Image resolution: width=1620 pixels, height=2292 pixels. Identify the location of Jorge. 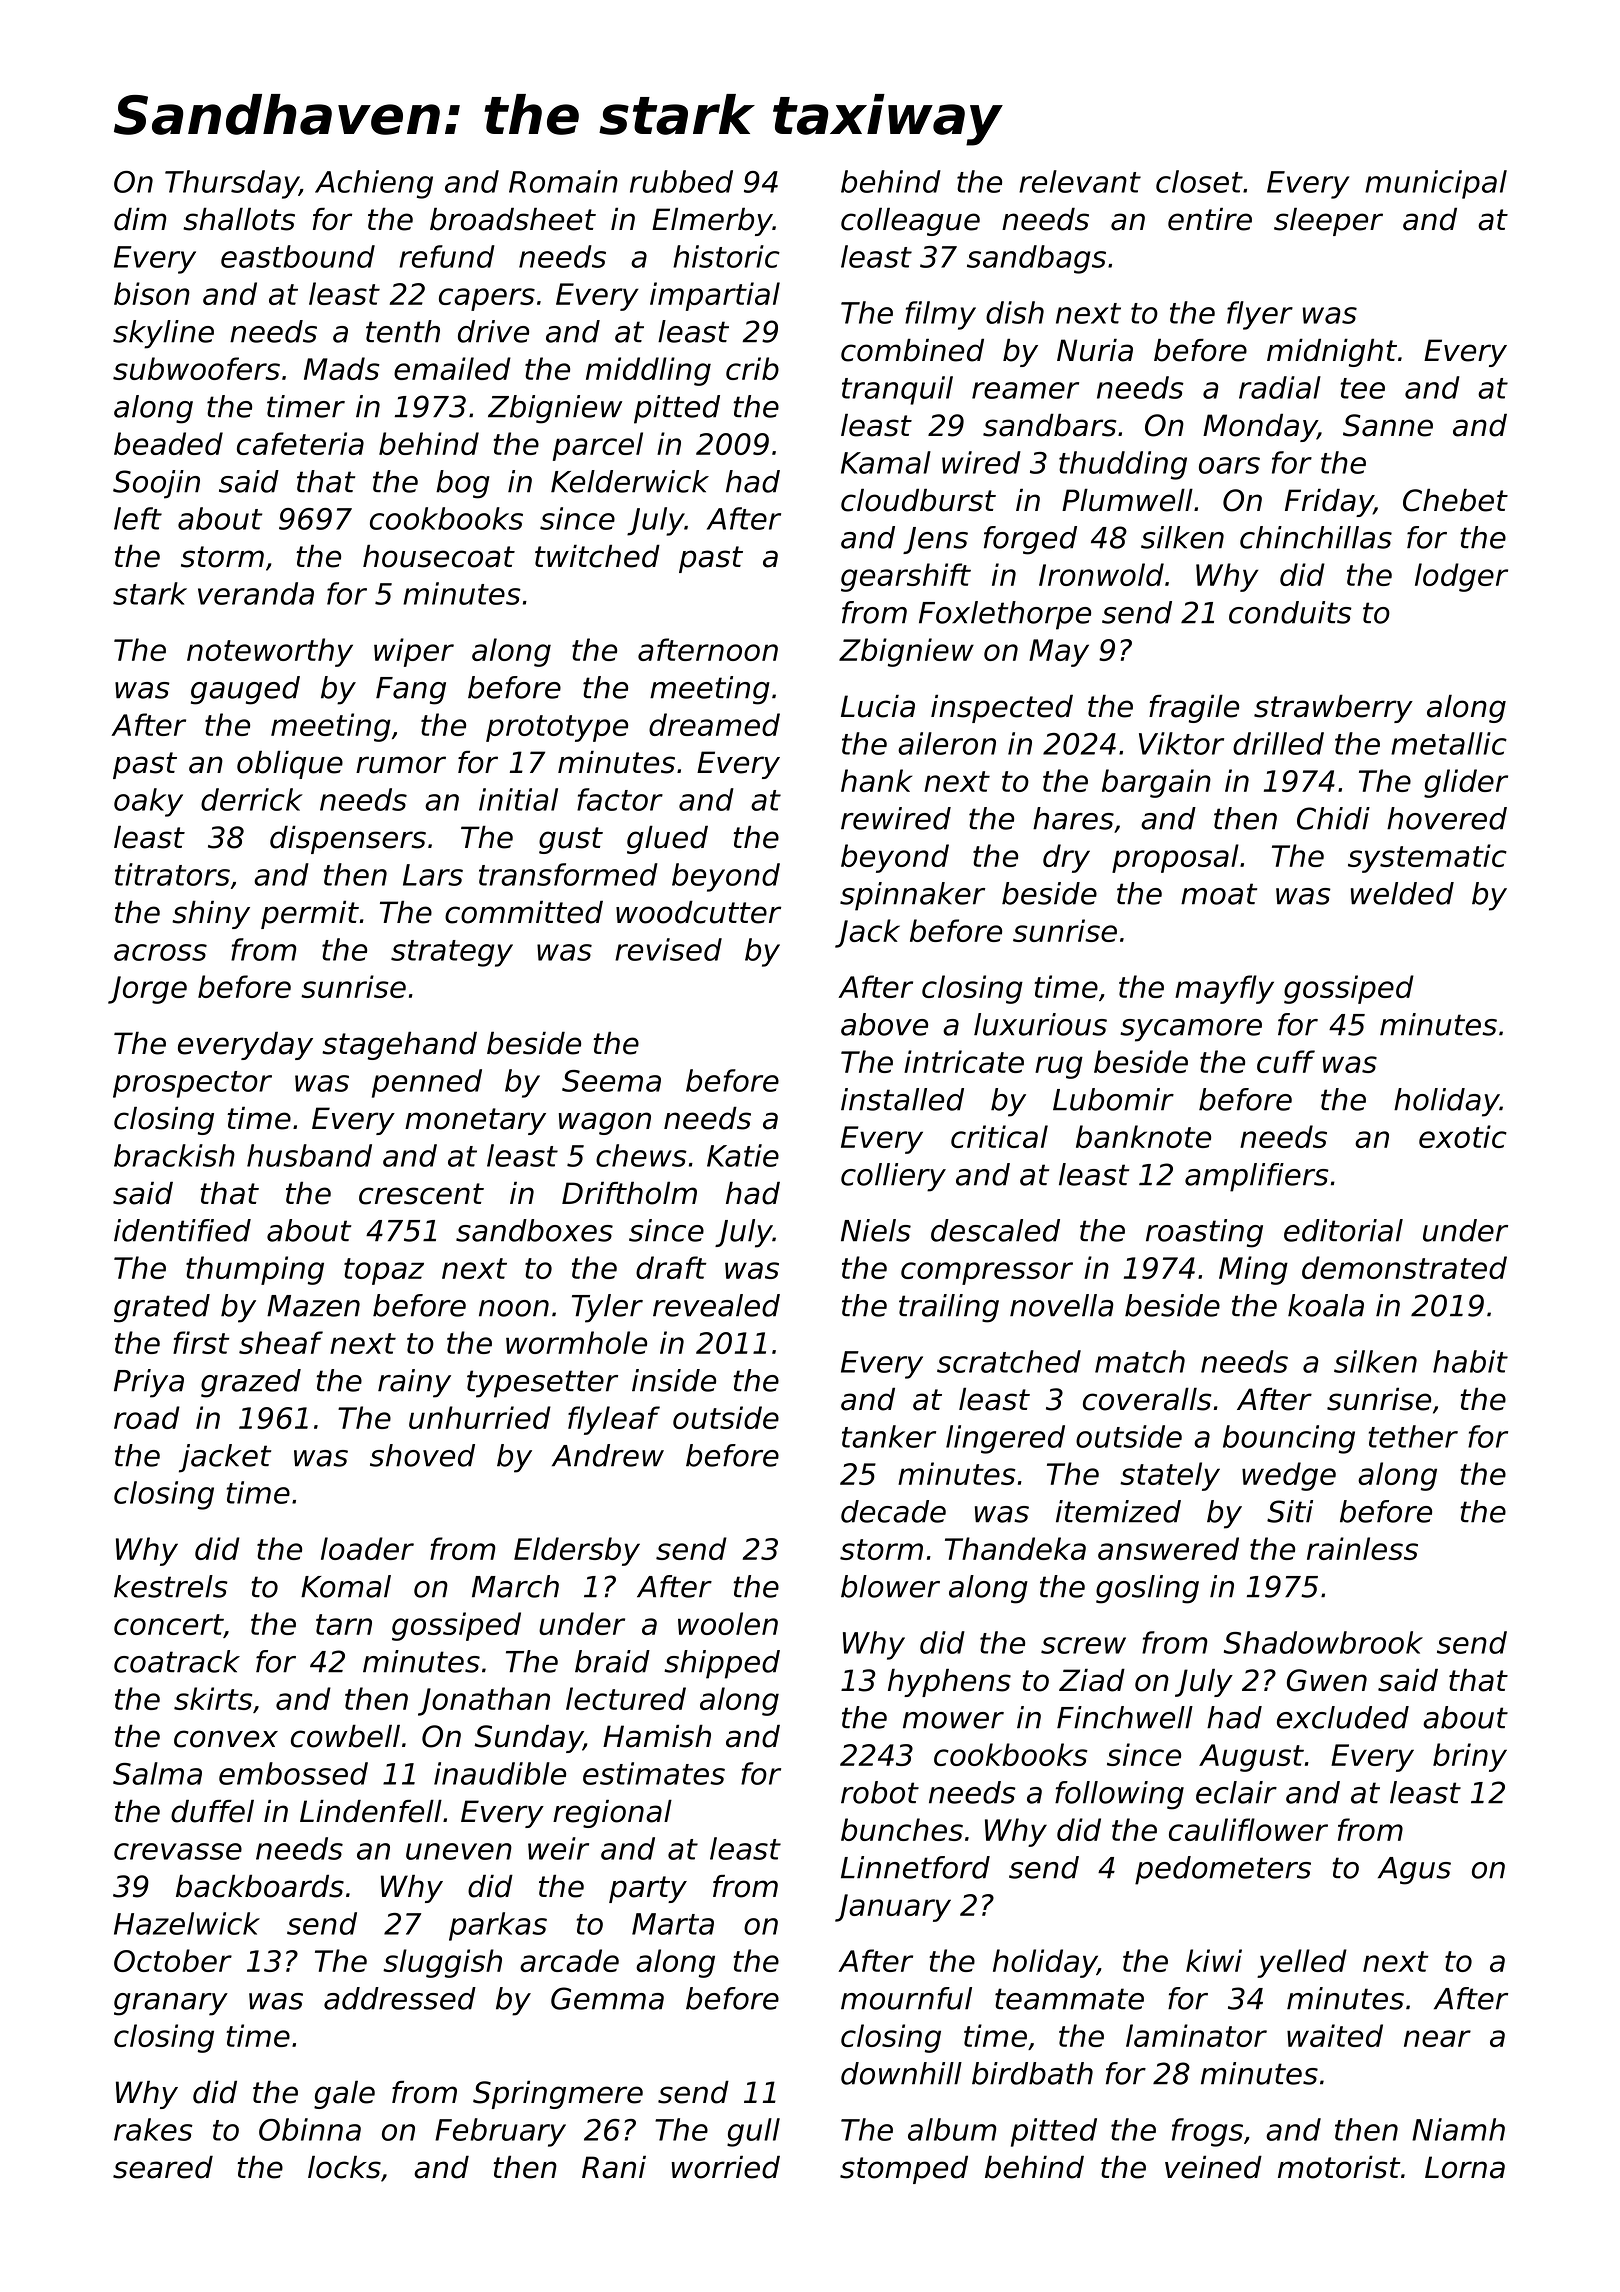
(147, 990).
